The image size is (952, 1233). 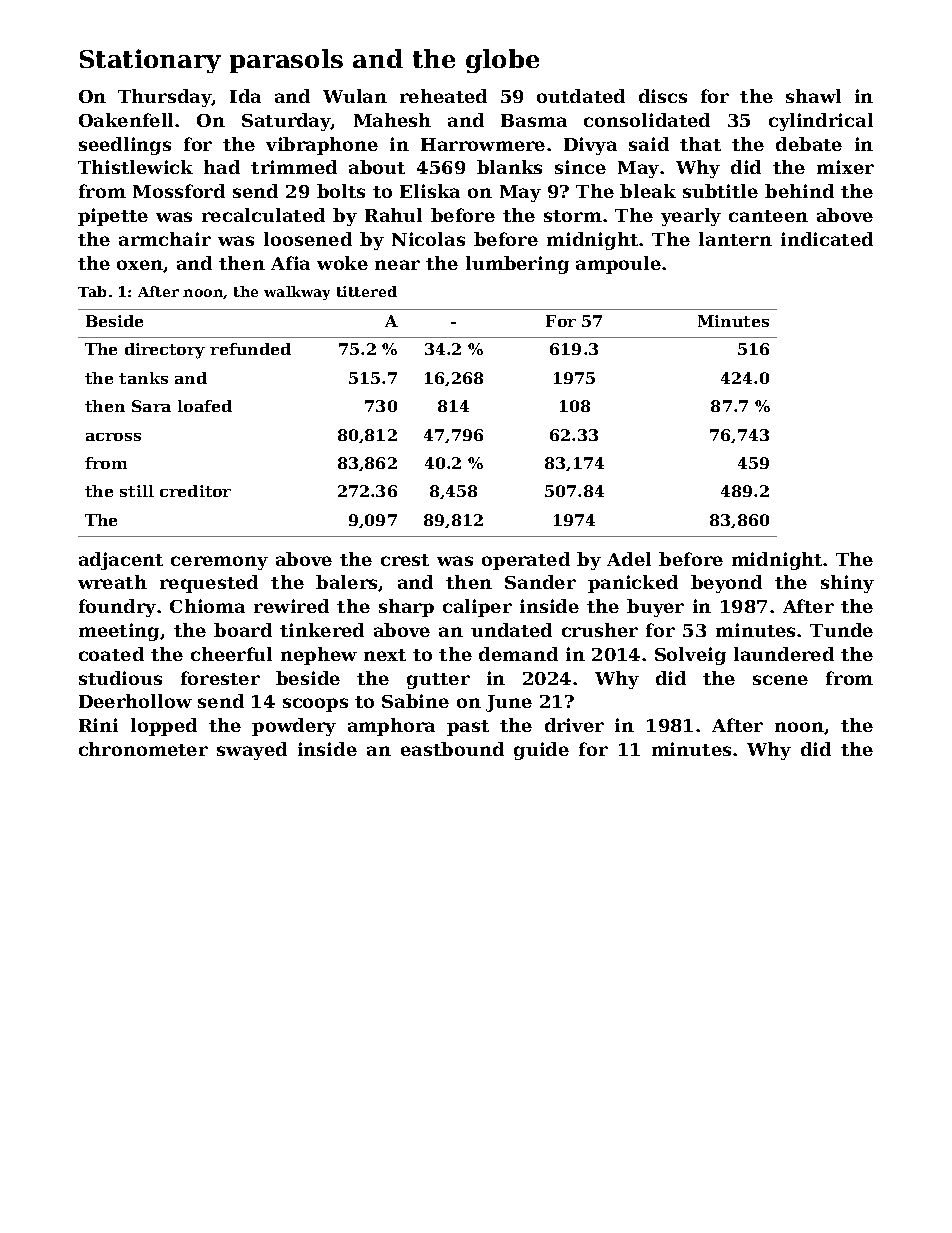 What do you see at coordinates (540, 582) in the screenshot?
I see `Sander` at bounding box center [540, 582].
